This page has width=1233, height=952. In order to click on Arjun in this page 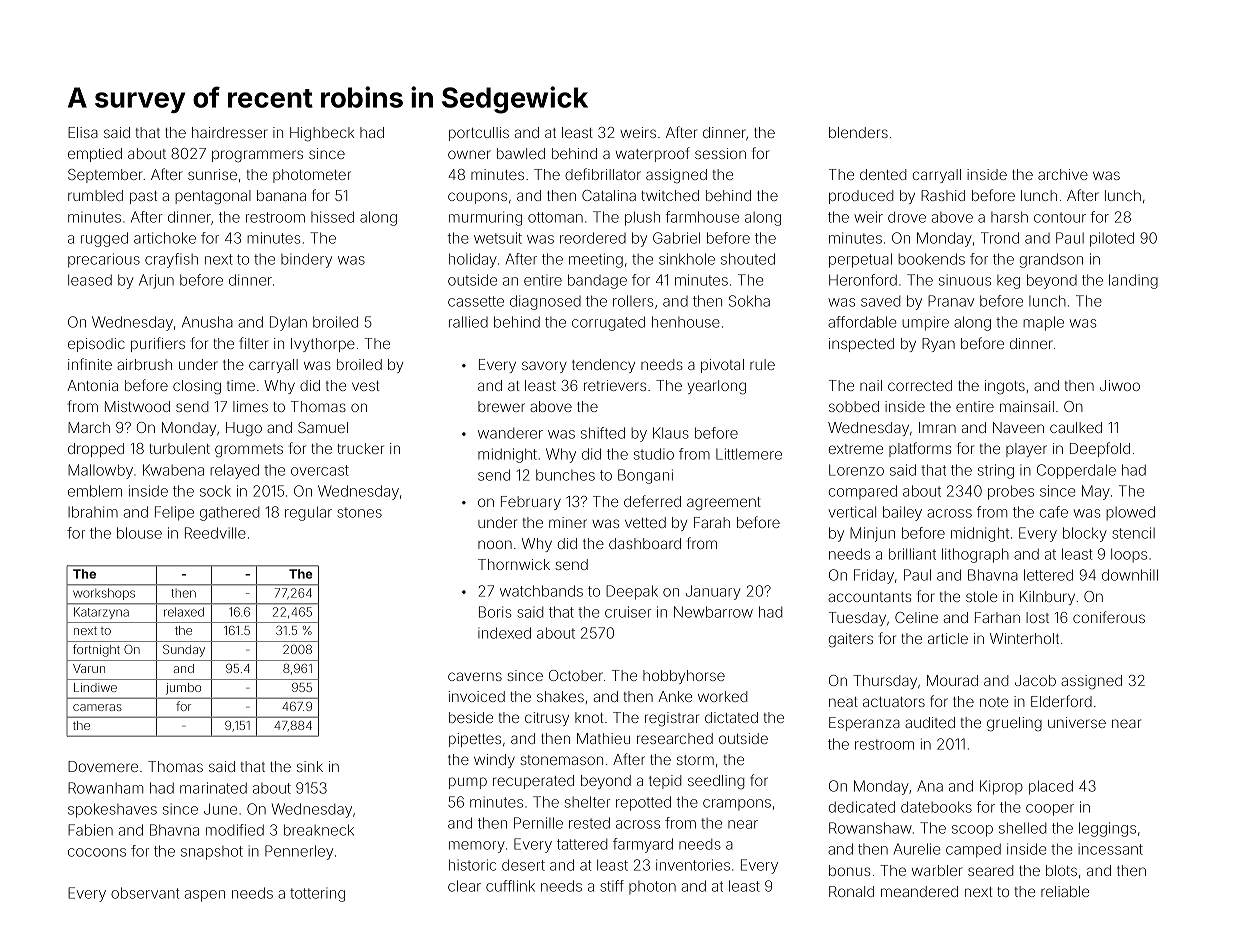, I will do `click(156, 281)`.
